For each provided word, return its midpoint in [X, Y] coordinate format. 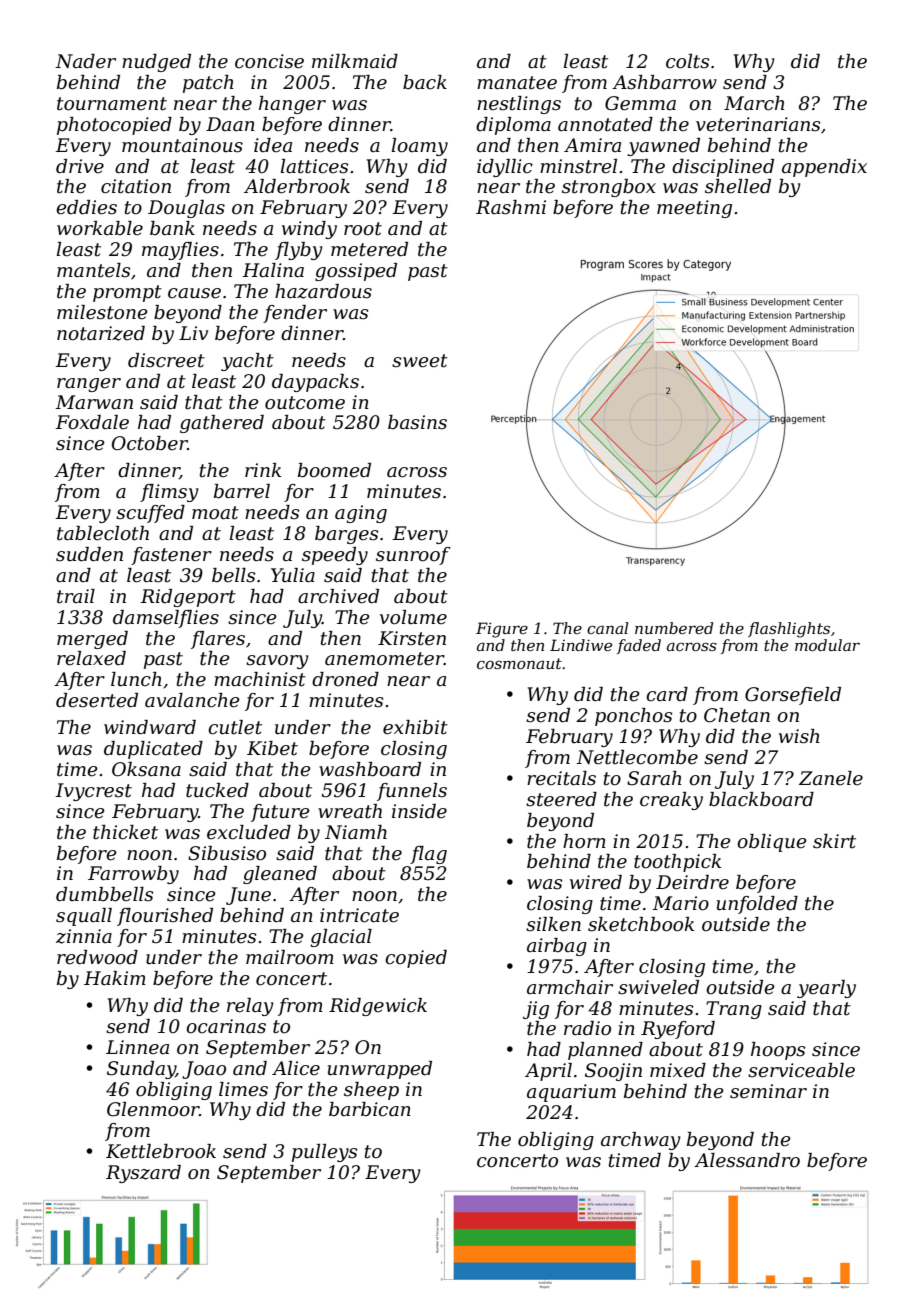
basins [417, 422]
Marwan [94, 402]
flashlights [789, 630]
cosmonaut [519, 663]
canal [607, 628]
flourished [165, 917]
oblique [772, 843]
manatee [517, 83]
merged [92, 640]
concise [269, 61]
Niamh [356, 832]
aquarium [571, 1093]
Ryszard [143, 1174]
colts [687, 61]
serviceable [801, 1070]
